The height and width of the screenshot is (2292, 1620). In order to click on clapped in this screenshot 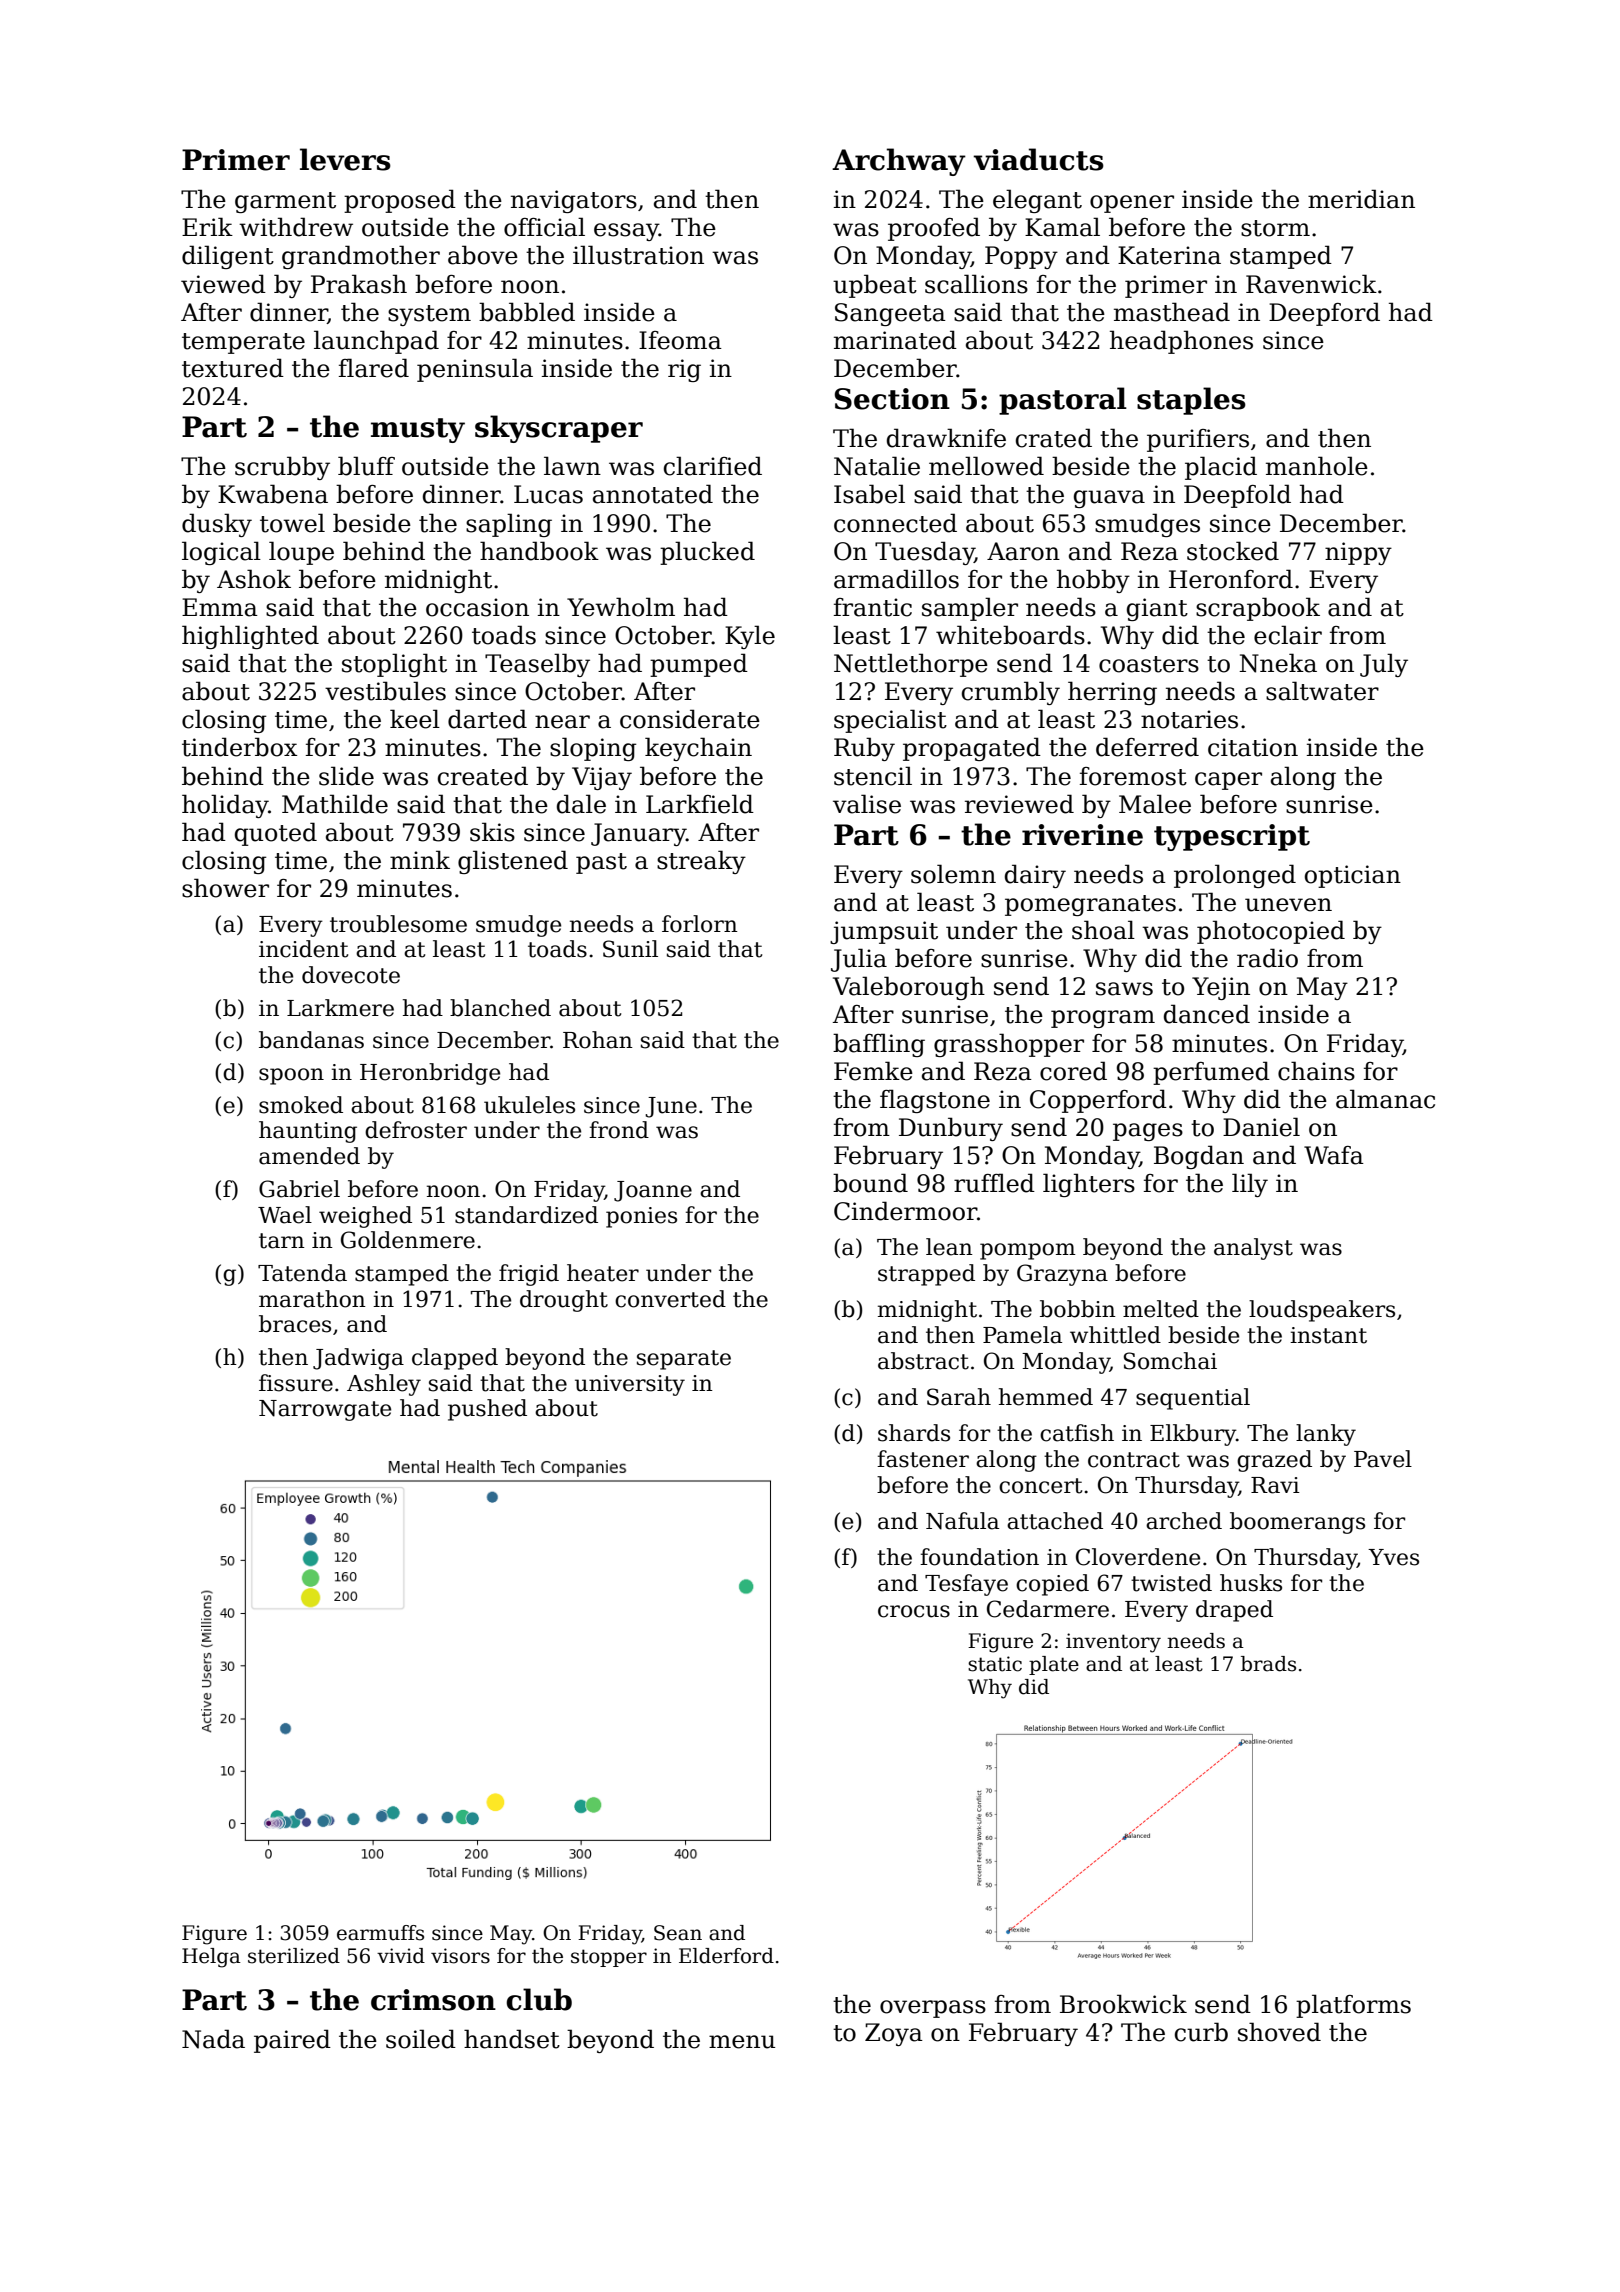, I will do `click(455, 1359)`.
